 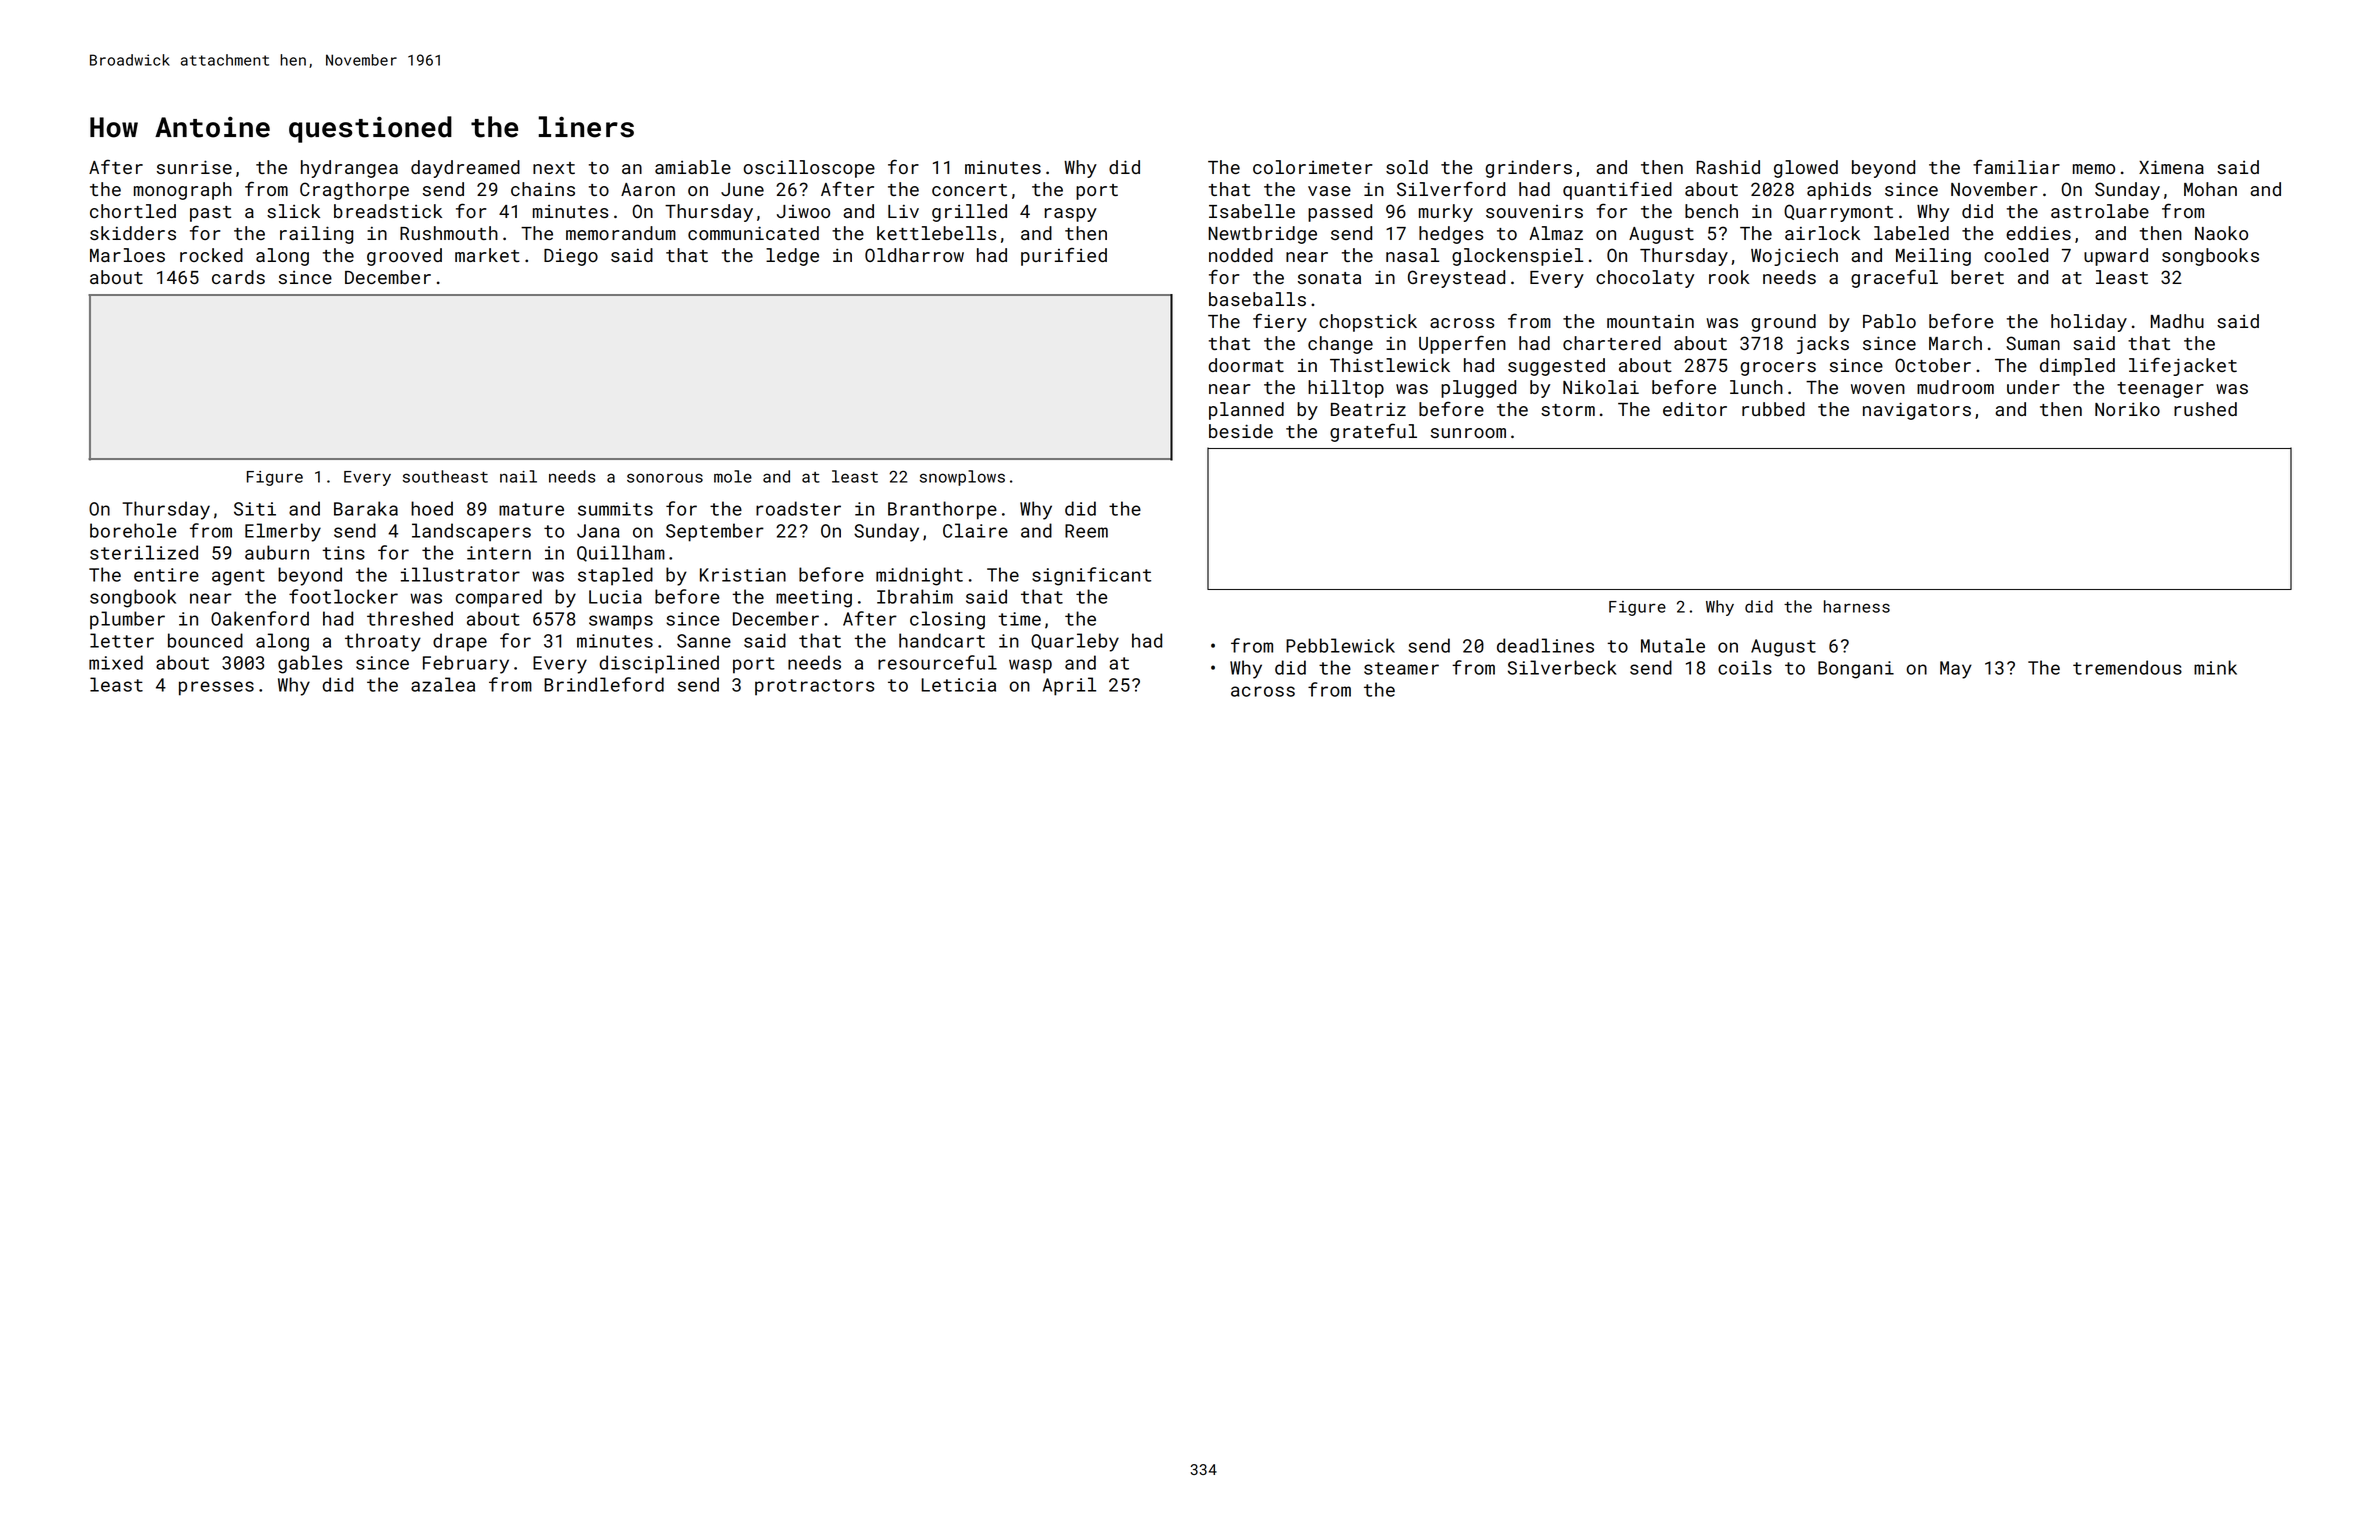 I want to click on time, so click(x=1019, y=619).
